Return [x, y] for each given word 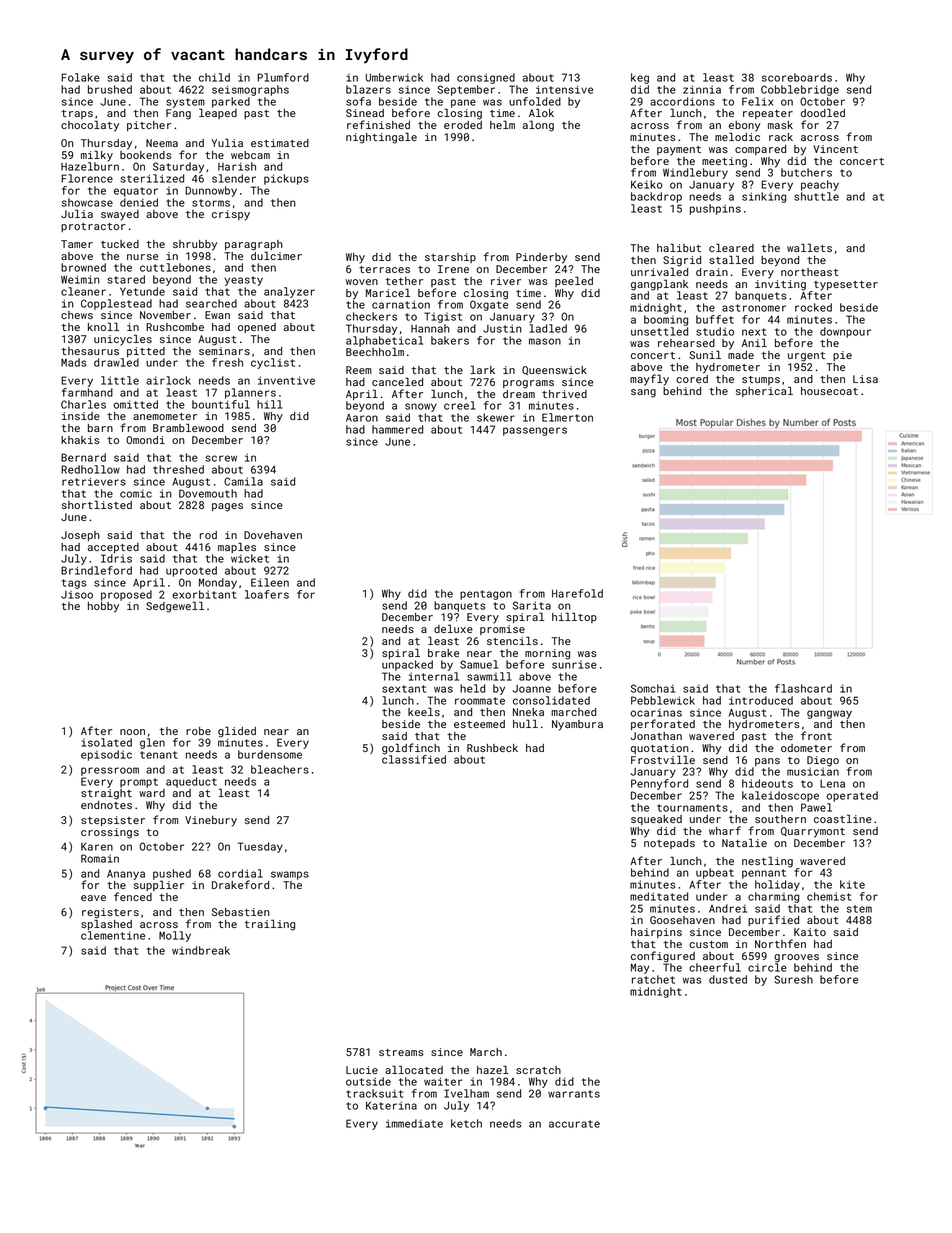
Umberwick [394, 77]
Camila [243, 481]
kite [852, 884]
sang [643, 393]
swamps [290, 875]
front [816, 735]
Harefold [577, 593]
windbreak [201, 950]
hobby [103, 607]
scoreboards [797, 77]
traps [77, 114]
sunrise [574, 665]
